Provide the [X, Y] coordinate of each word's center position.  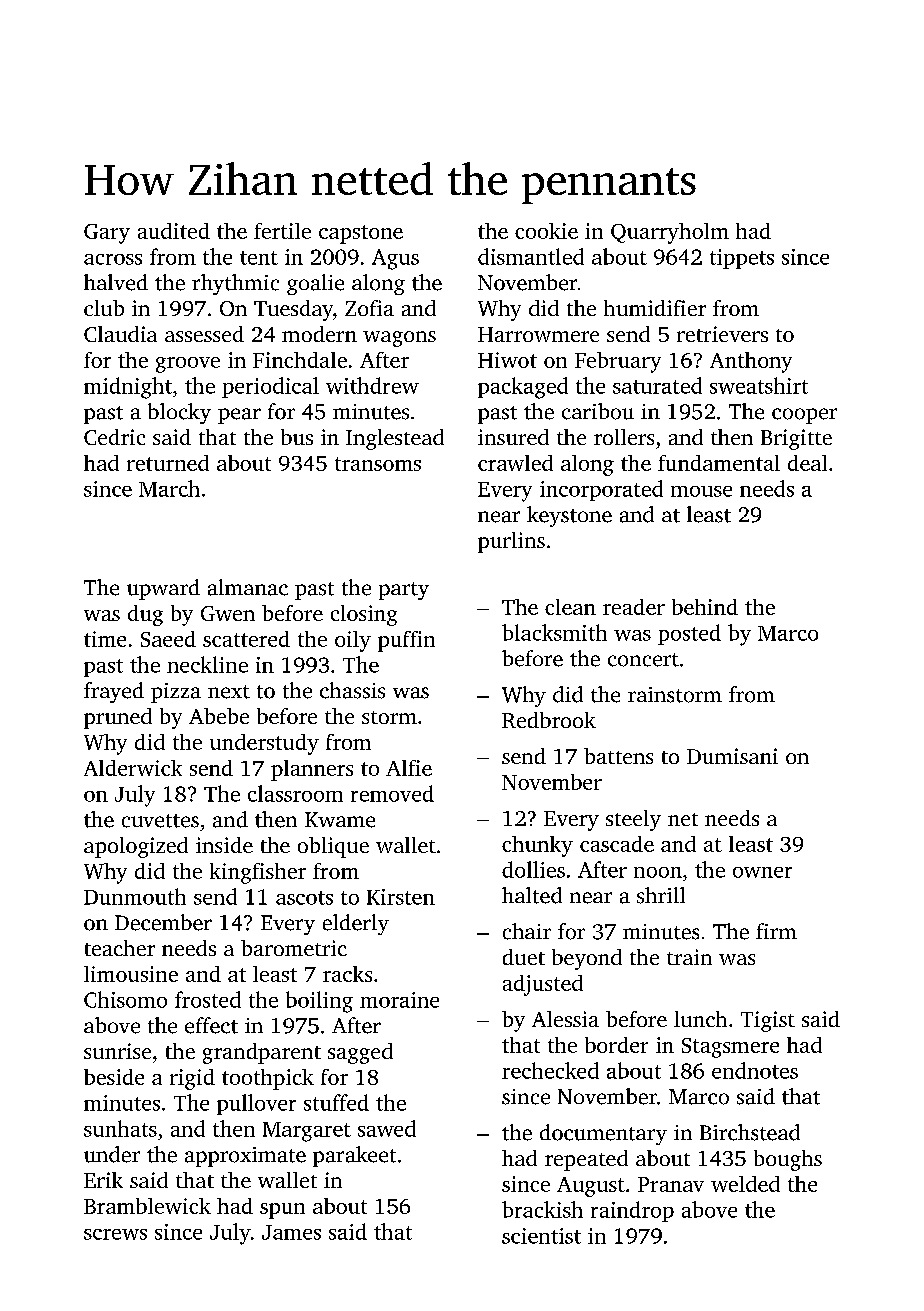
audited [174, 231]
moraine [399, 1000]
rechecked [550, 1070]
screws [115, 1234]
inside [224, 845]
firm [776, 931]
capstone [361, 234]
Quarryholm [670, 233]
